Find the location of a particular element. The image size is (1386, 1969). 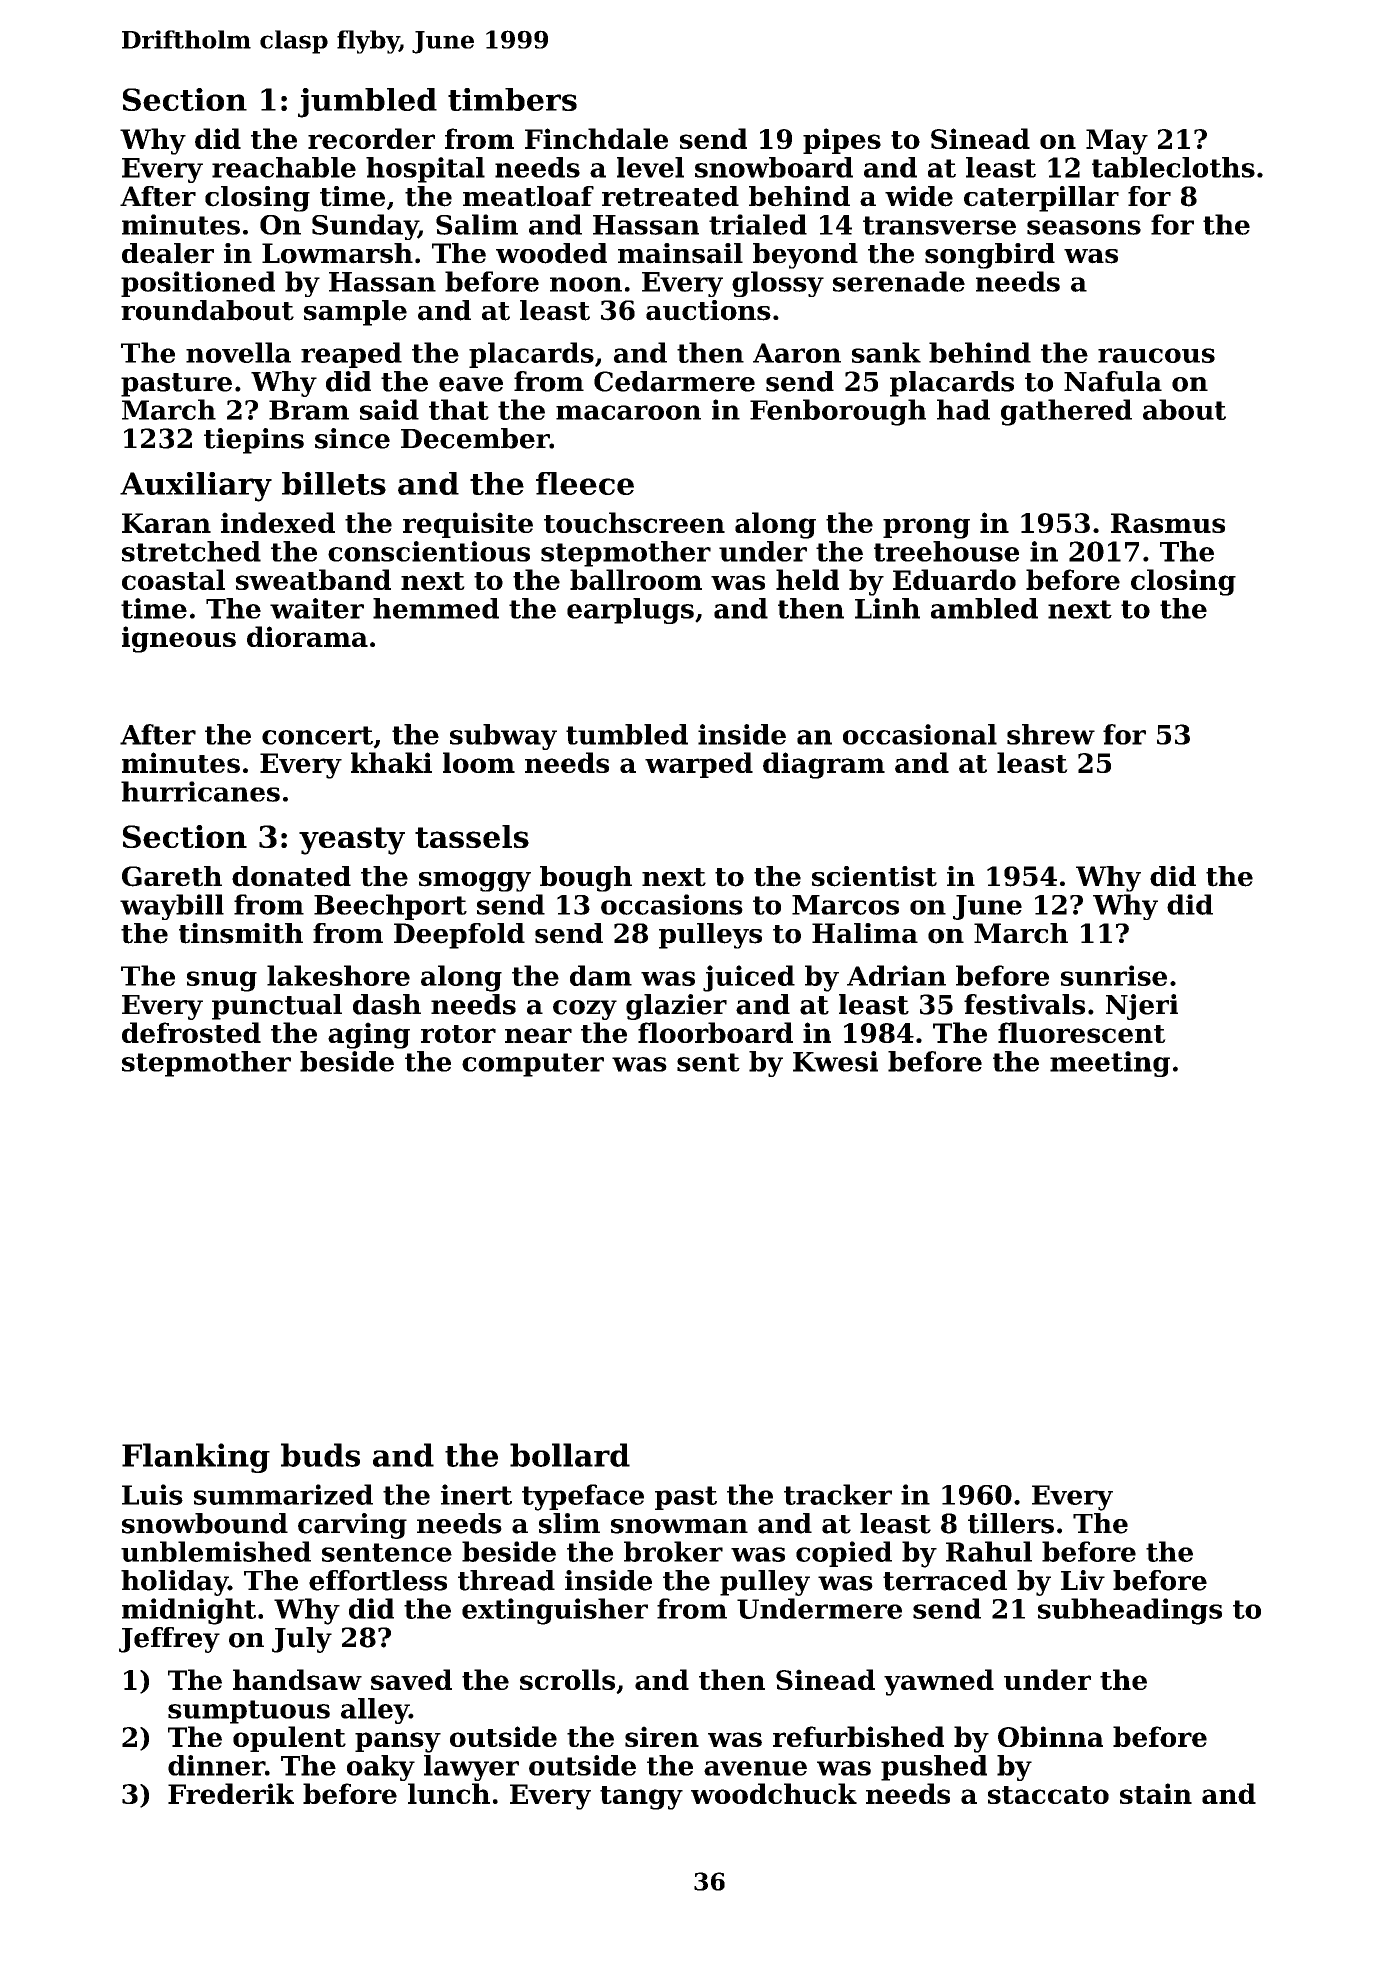

conscientious is located at coordinates (429, 551).
